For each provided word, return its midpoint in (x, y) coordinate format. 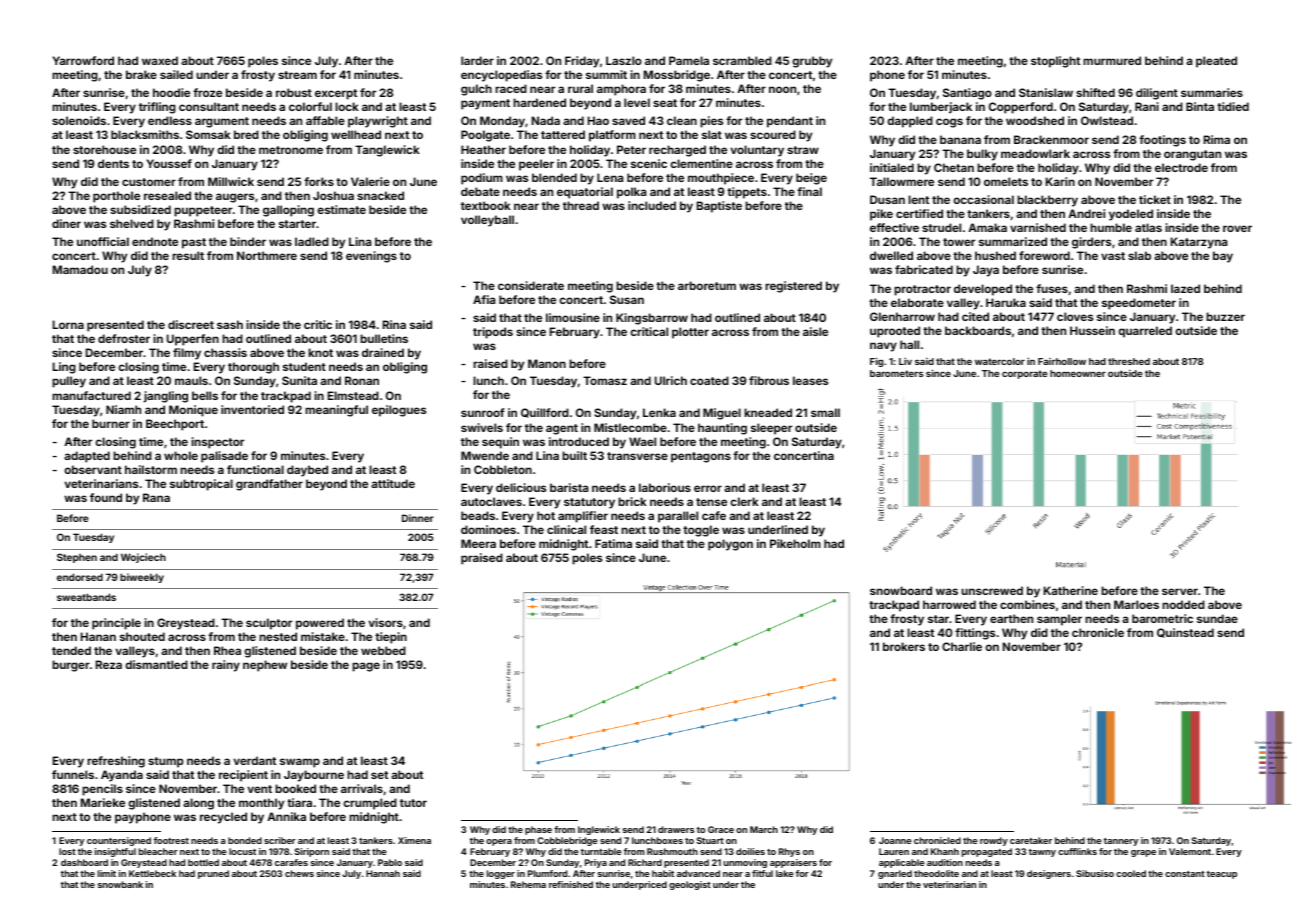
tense (711, 502)
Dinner (418, 518)
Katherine (1071, 590)
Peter (631, 149)
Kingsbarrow (652, 319)
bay (1223, 257)
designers (1049, 874)
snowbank (120, 884)
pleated (1216, 62)
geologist (690, 885)
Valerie (370, 181)
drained (383, 352)
